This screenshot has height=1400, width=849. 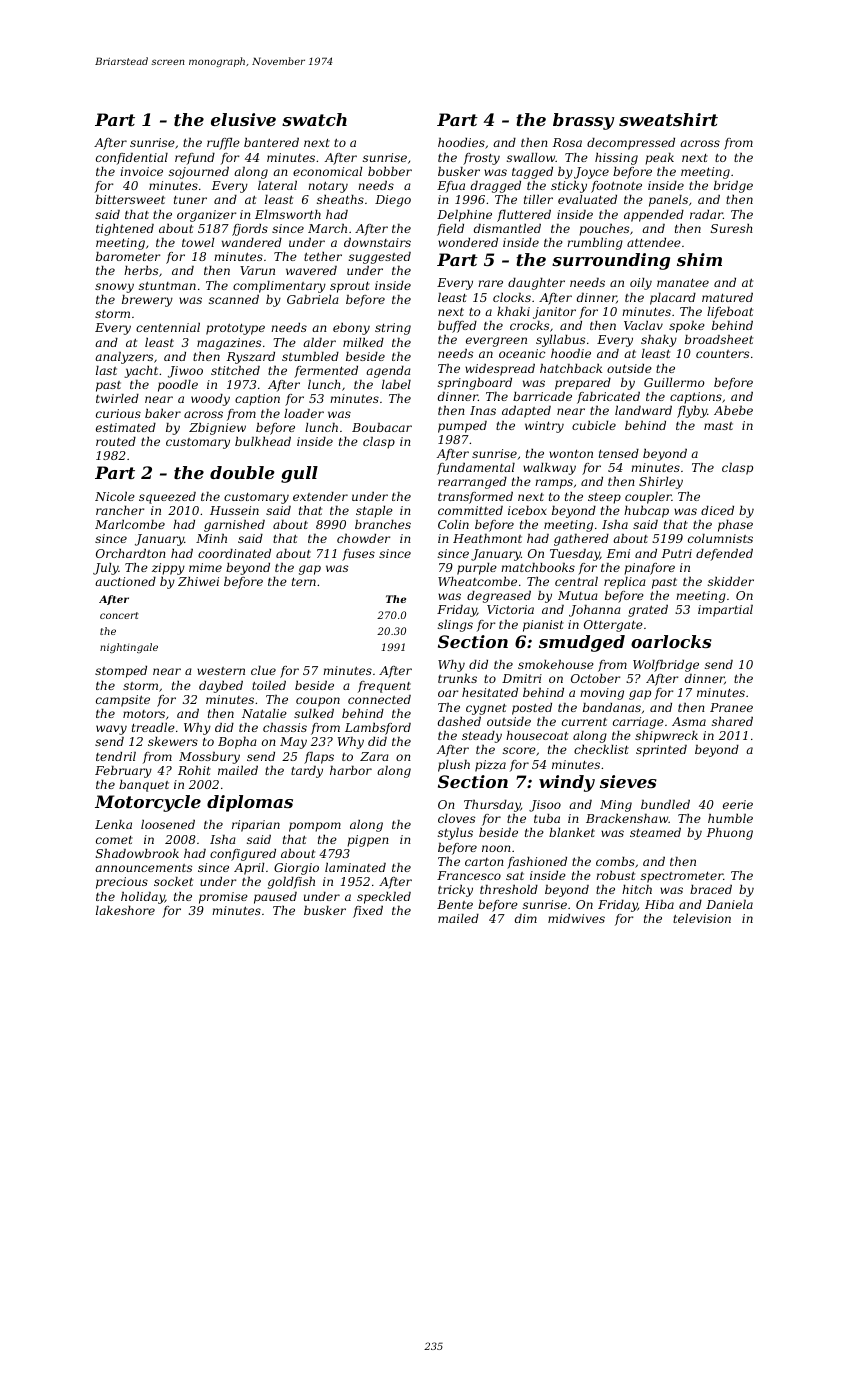 What do you see at coordinates (519, 750) in the screenshot?
I see `score` at bounding box center [519, 750].
